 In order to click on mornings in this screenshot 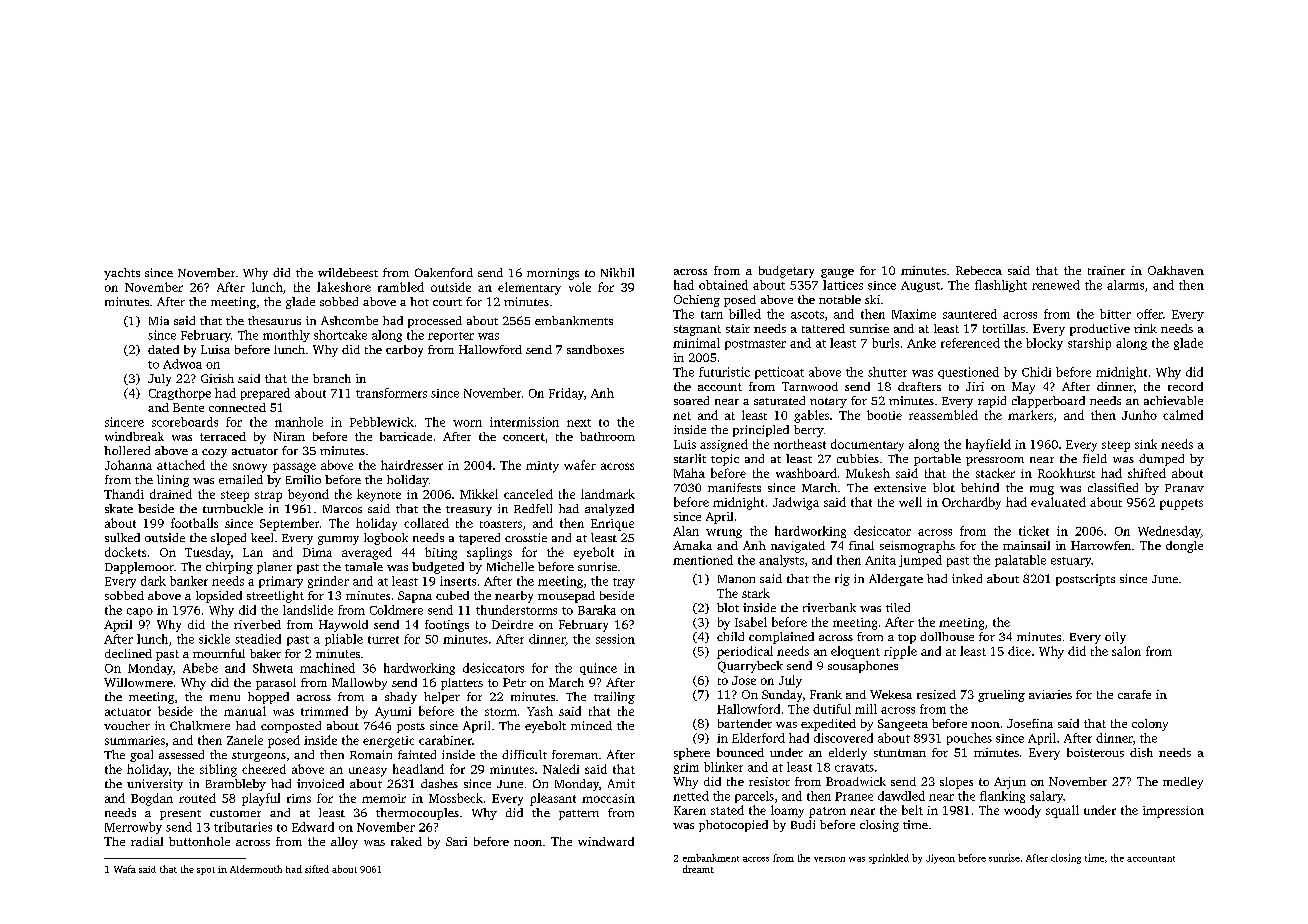, I will do `click(553, 274)`.
